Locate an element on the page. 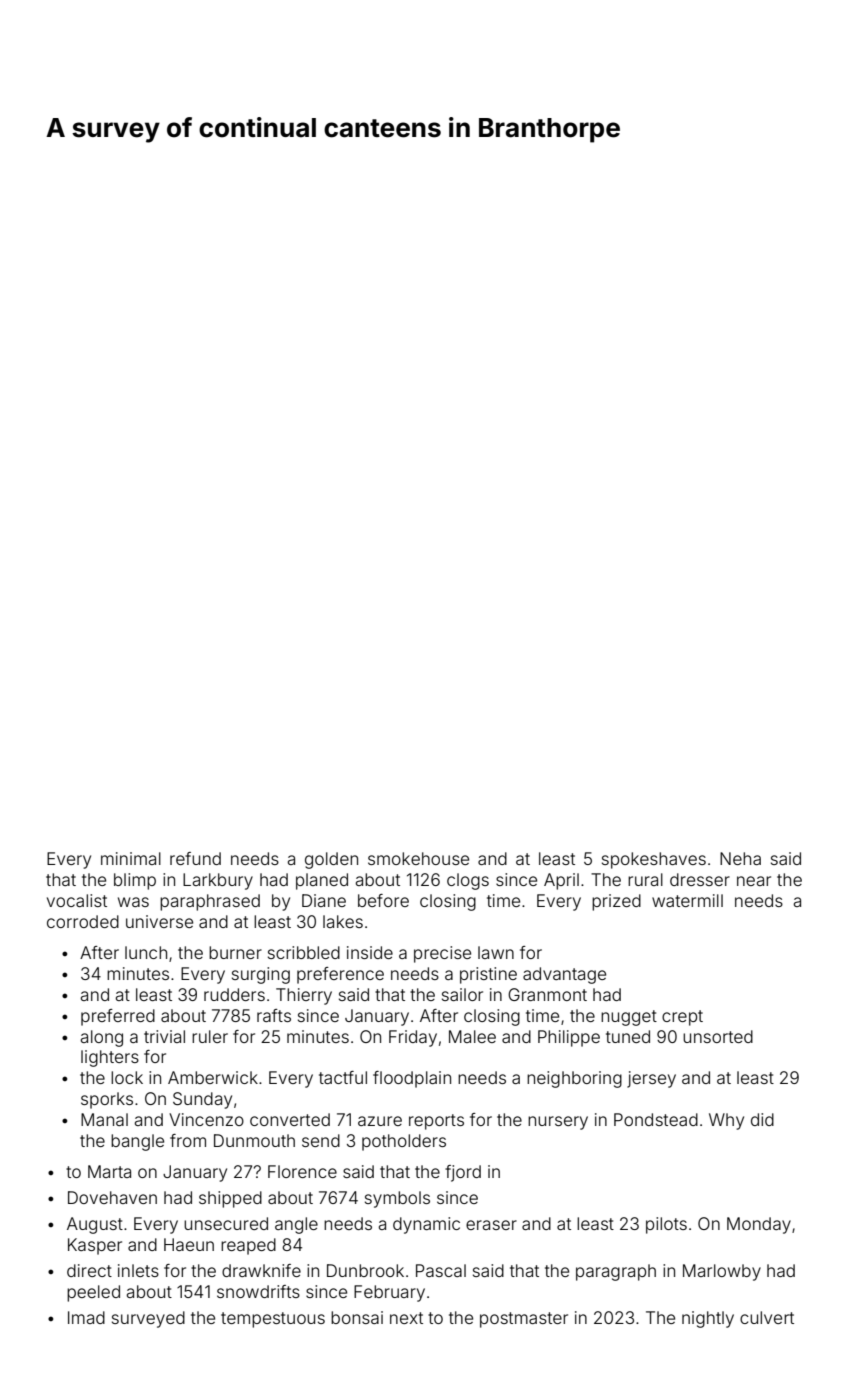 This page has width=849, height=1400. tempestuous is located at coordinates (273, 1320).
